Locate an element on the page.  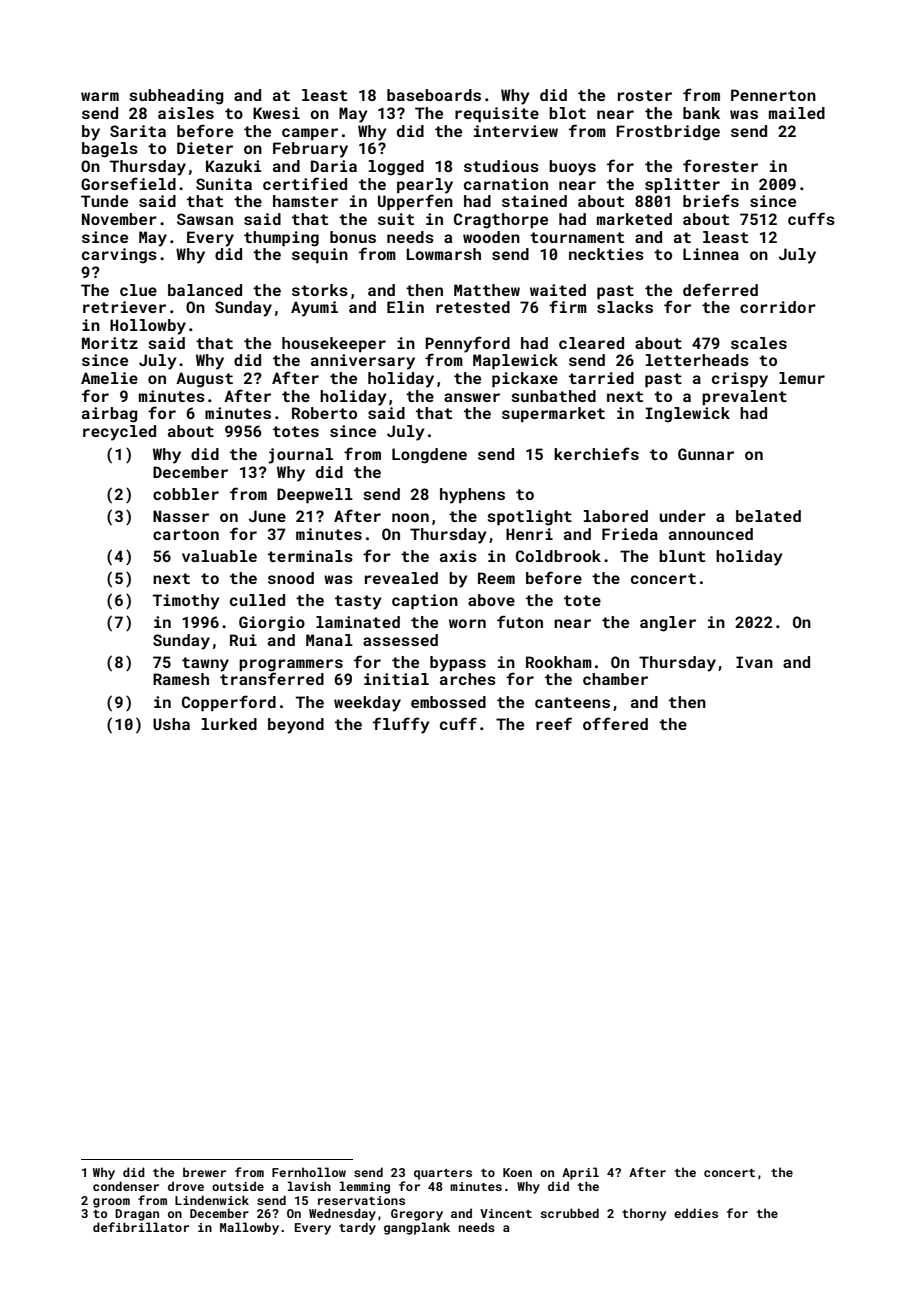
retriever is located at coordinates (124, 307).
